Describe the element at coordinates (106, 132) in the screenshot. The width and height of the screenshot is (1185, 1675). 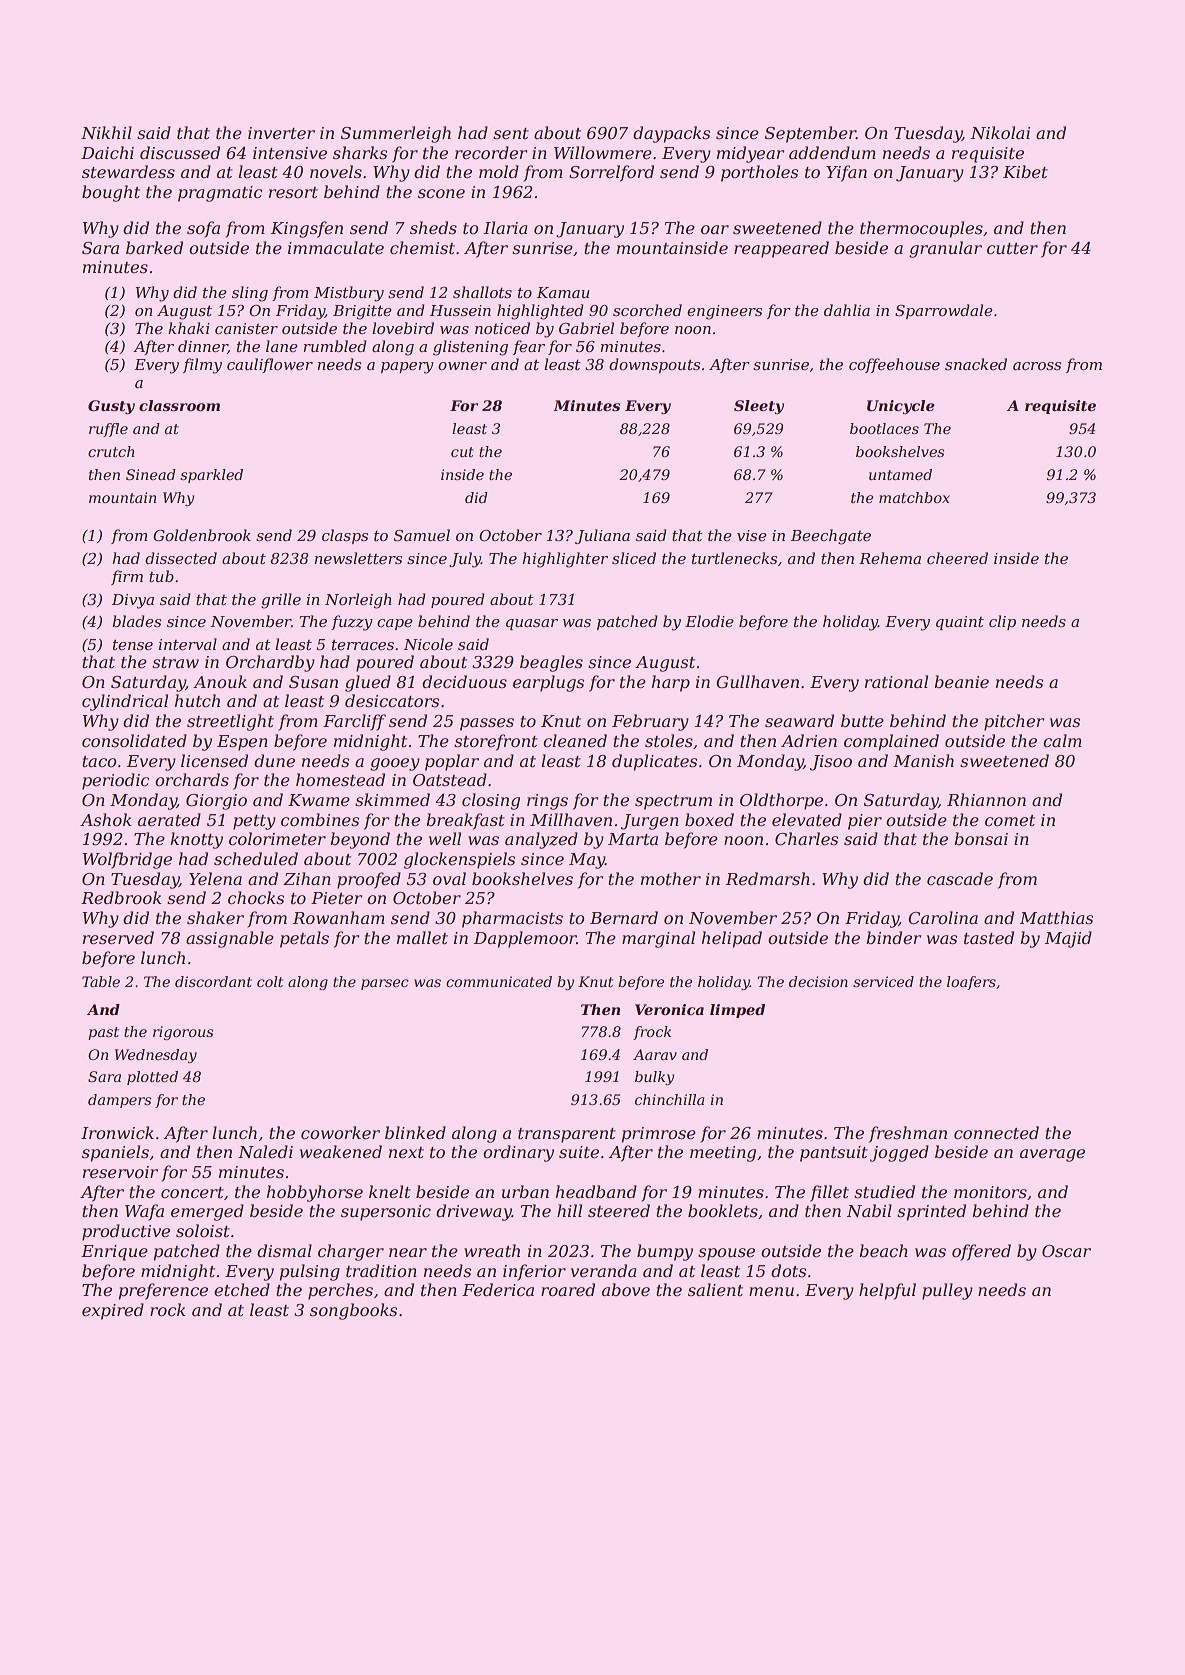
I see `Nikhil` at that location.
